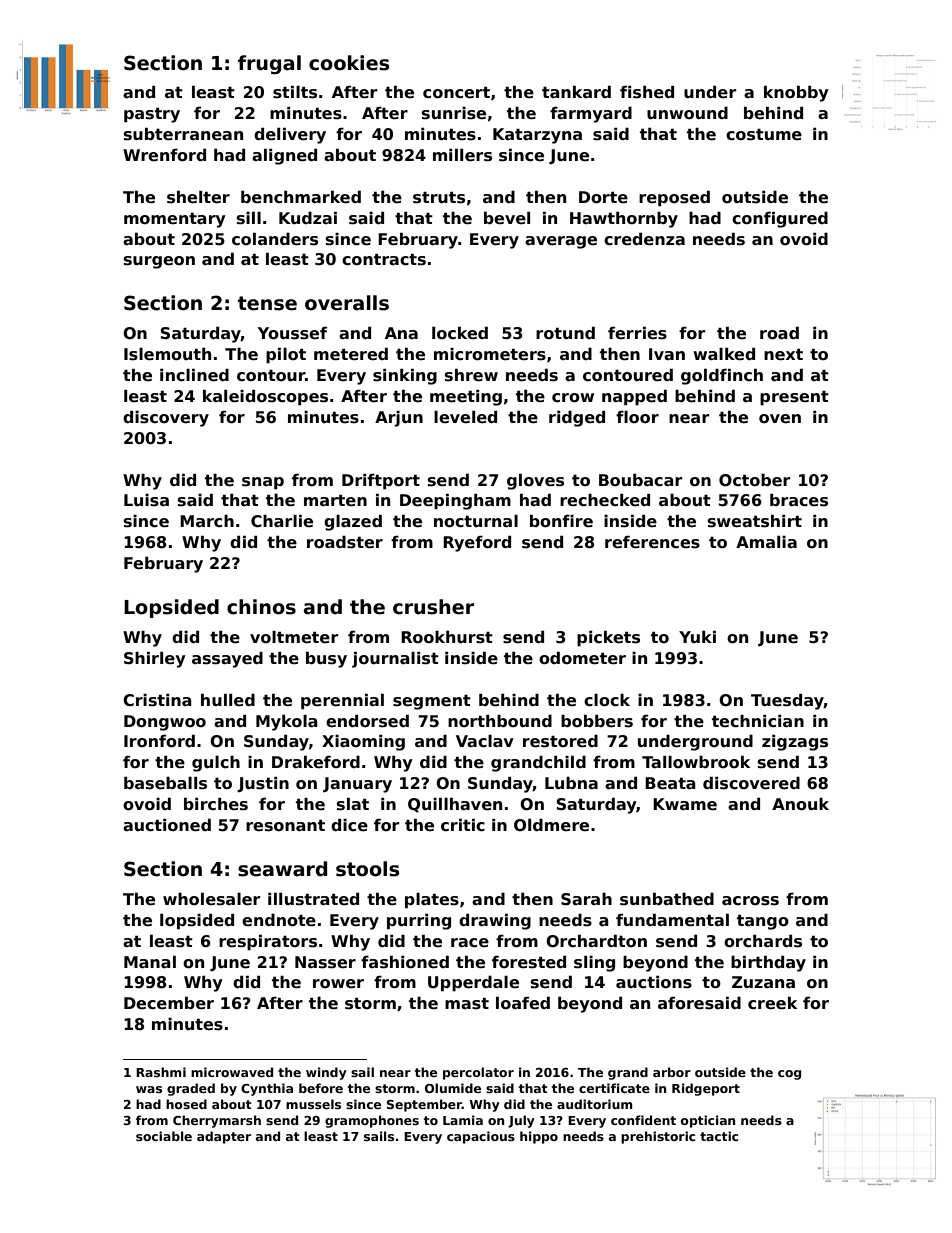 The width and height of the page is (952, 1233). I want to click on auditorium, so click(594, 1104).
